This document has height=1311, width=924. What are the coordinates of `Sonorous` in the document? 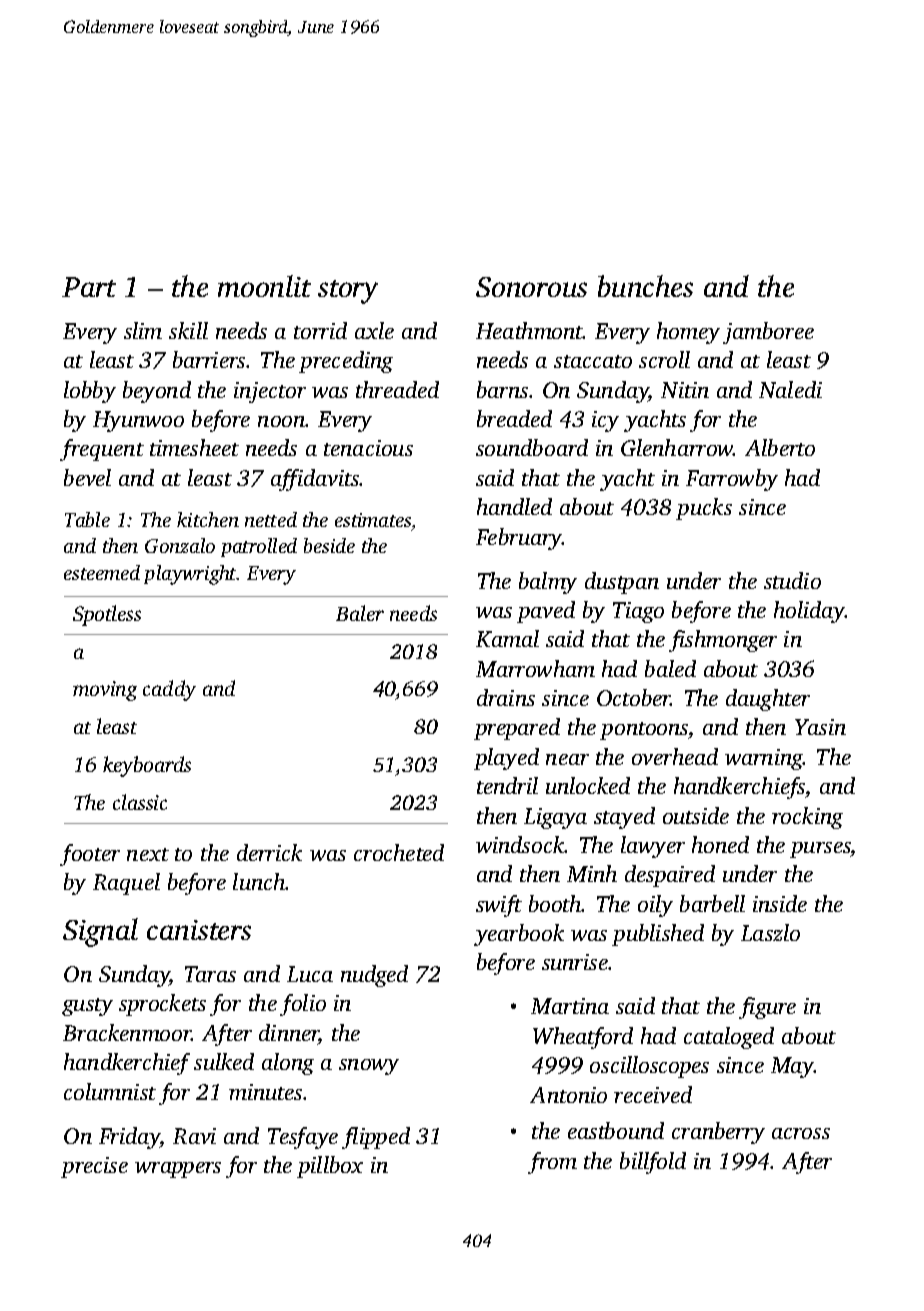 It's located at (531, 287).
